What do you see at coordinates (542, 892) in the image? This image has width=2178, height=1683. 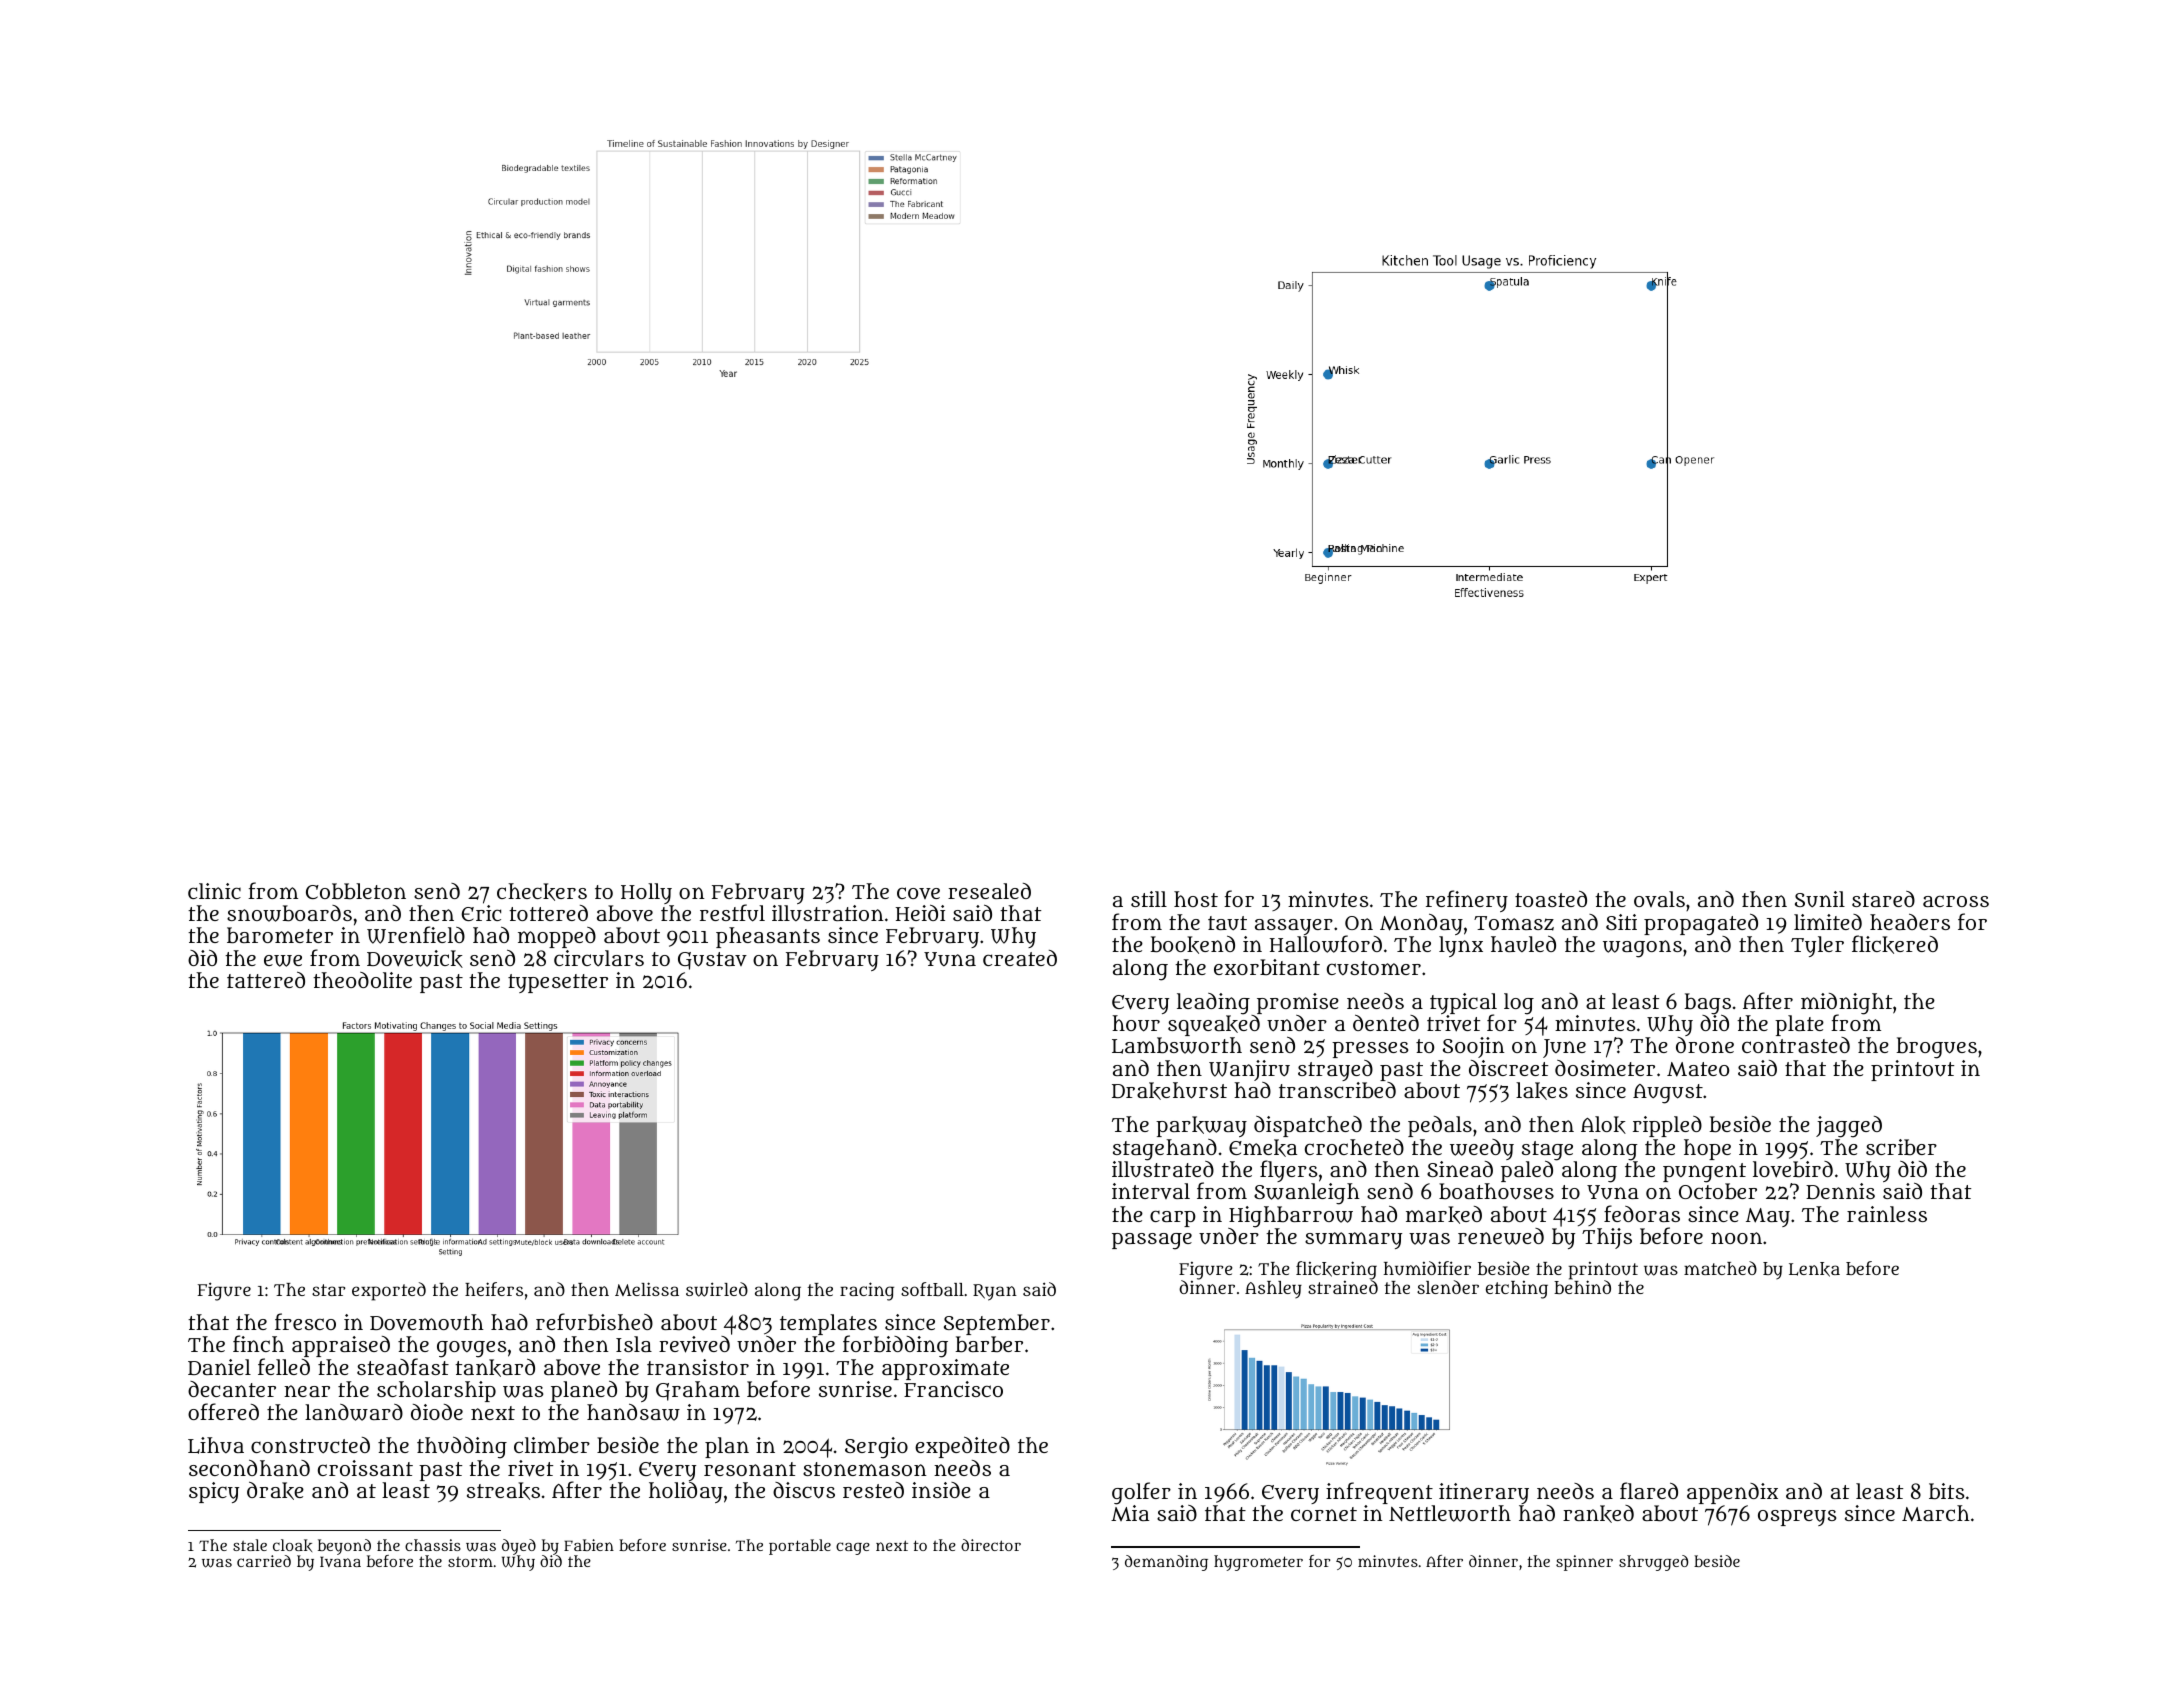 I see `checkers` at bounding box center [542, 892].
